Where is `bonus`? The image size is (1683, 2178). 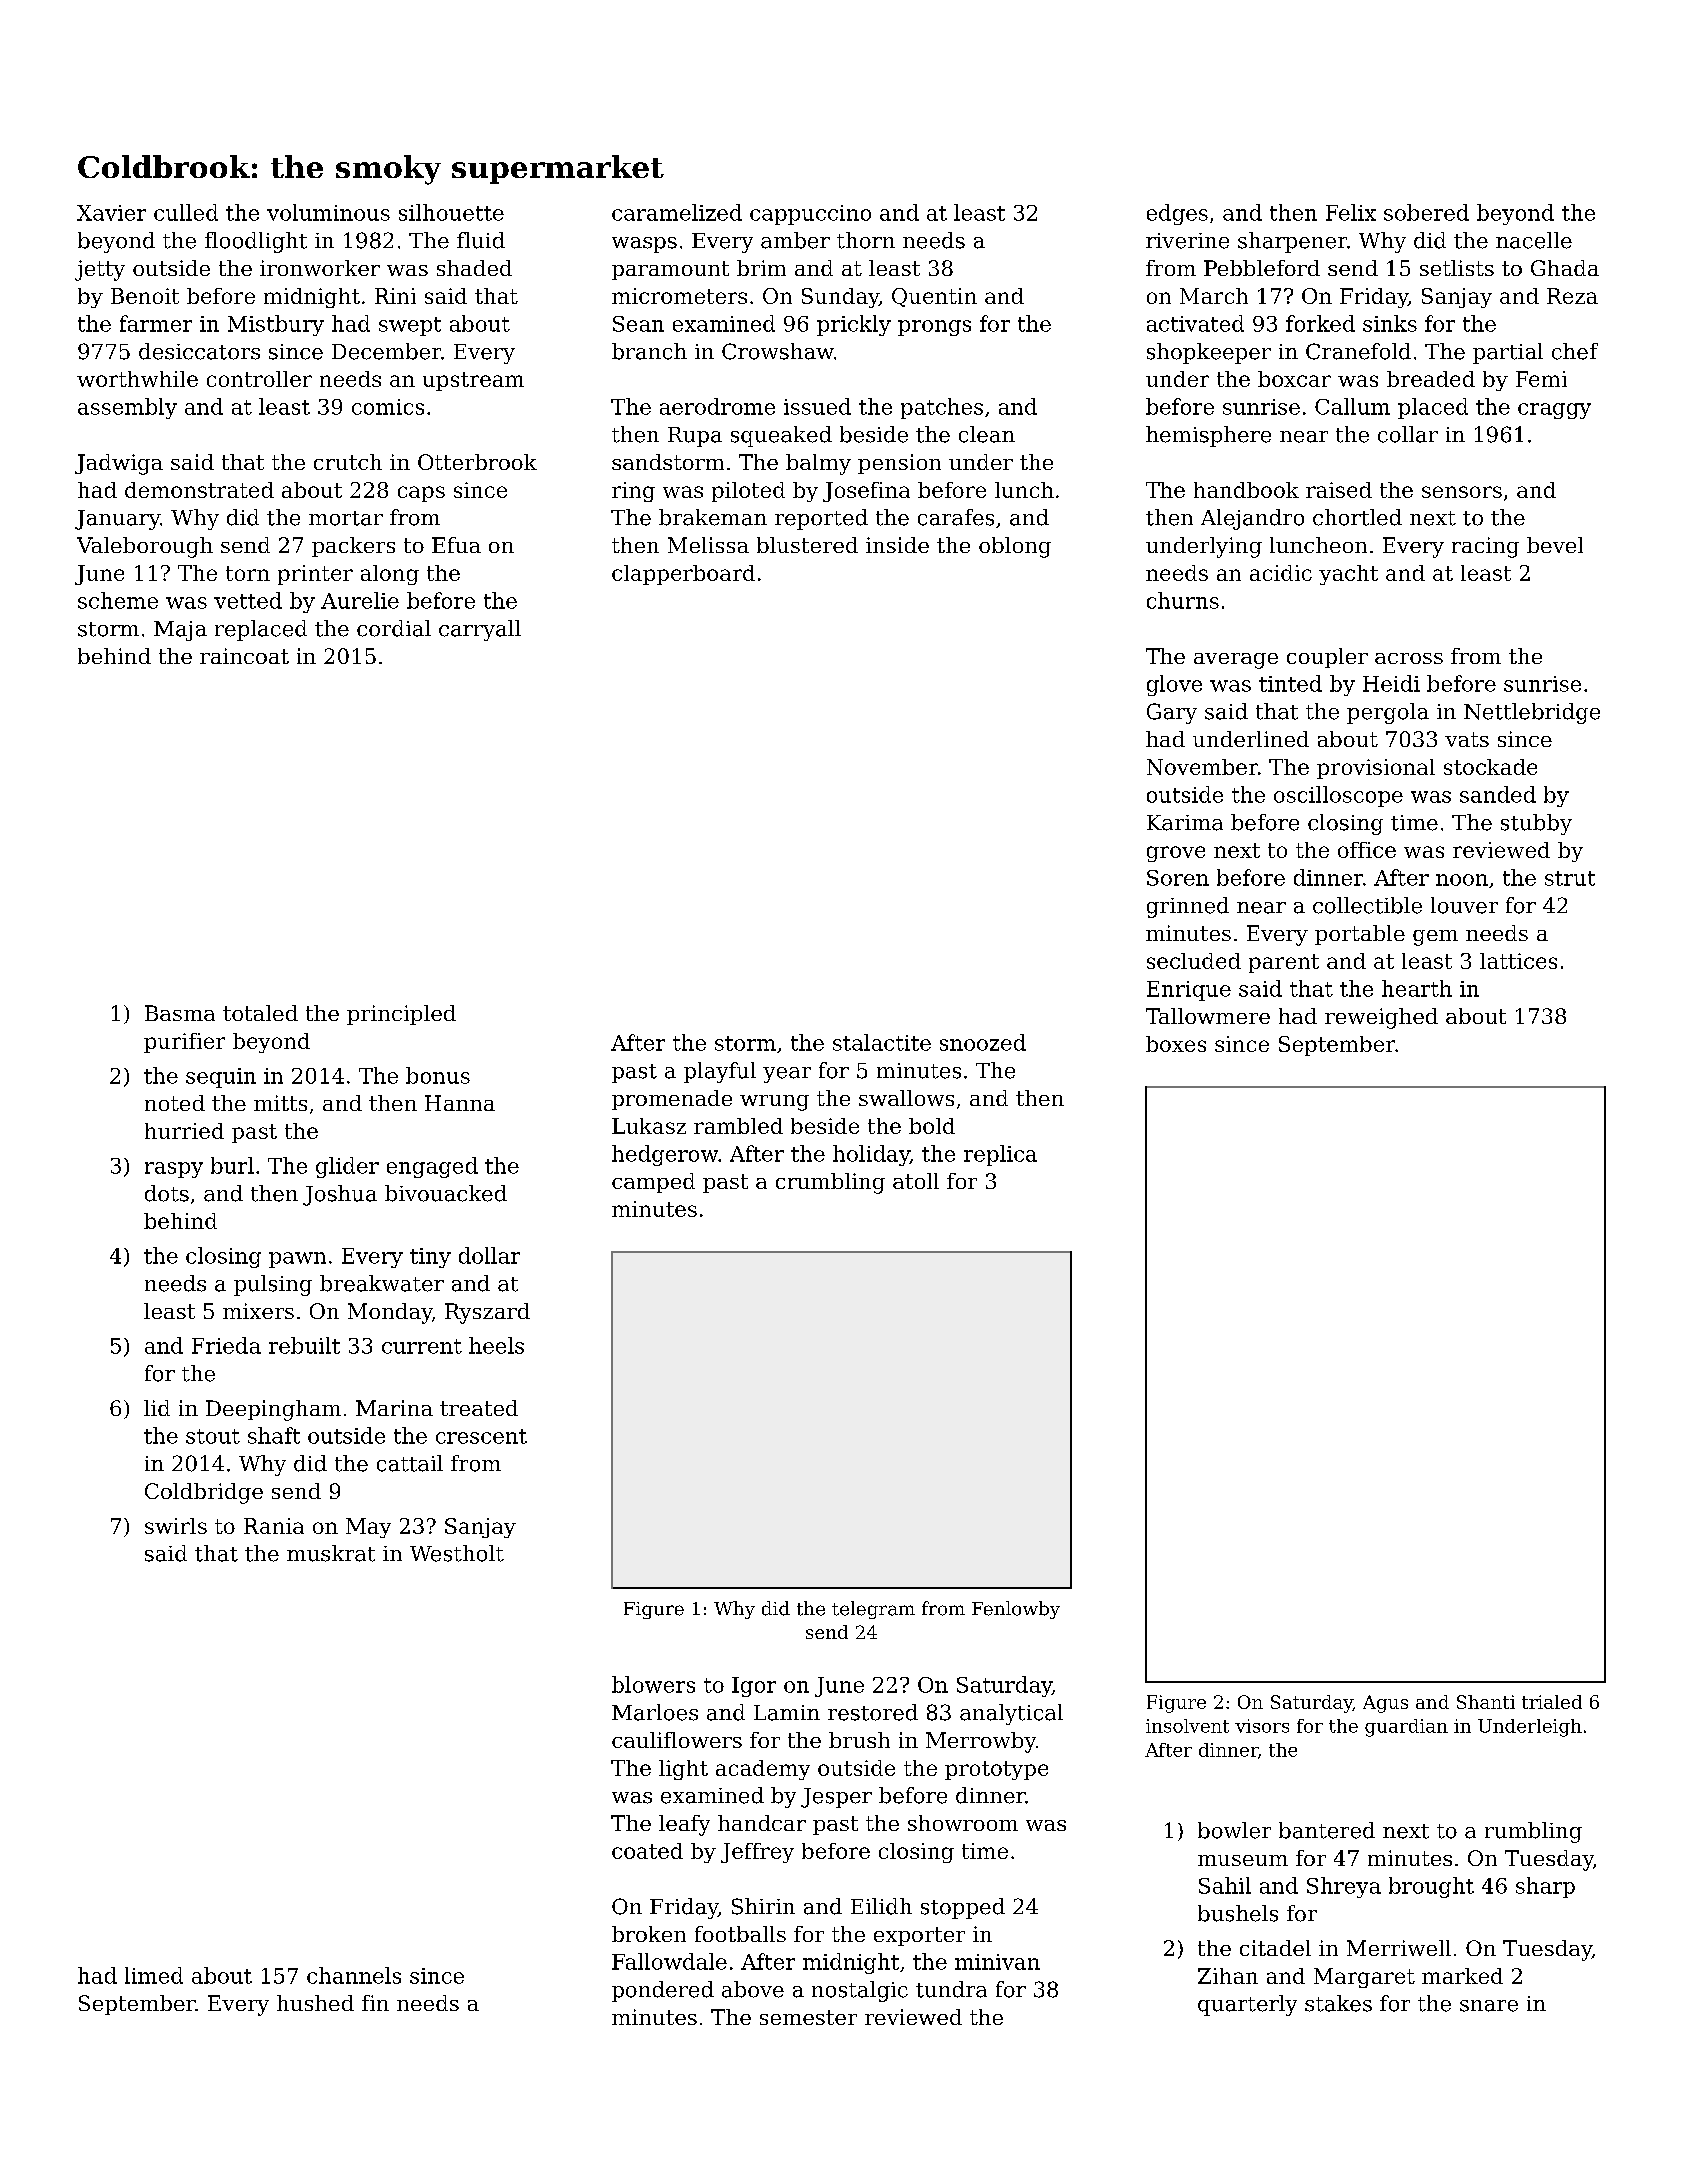 bonus is located at coordinates (438, 1075).
